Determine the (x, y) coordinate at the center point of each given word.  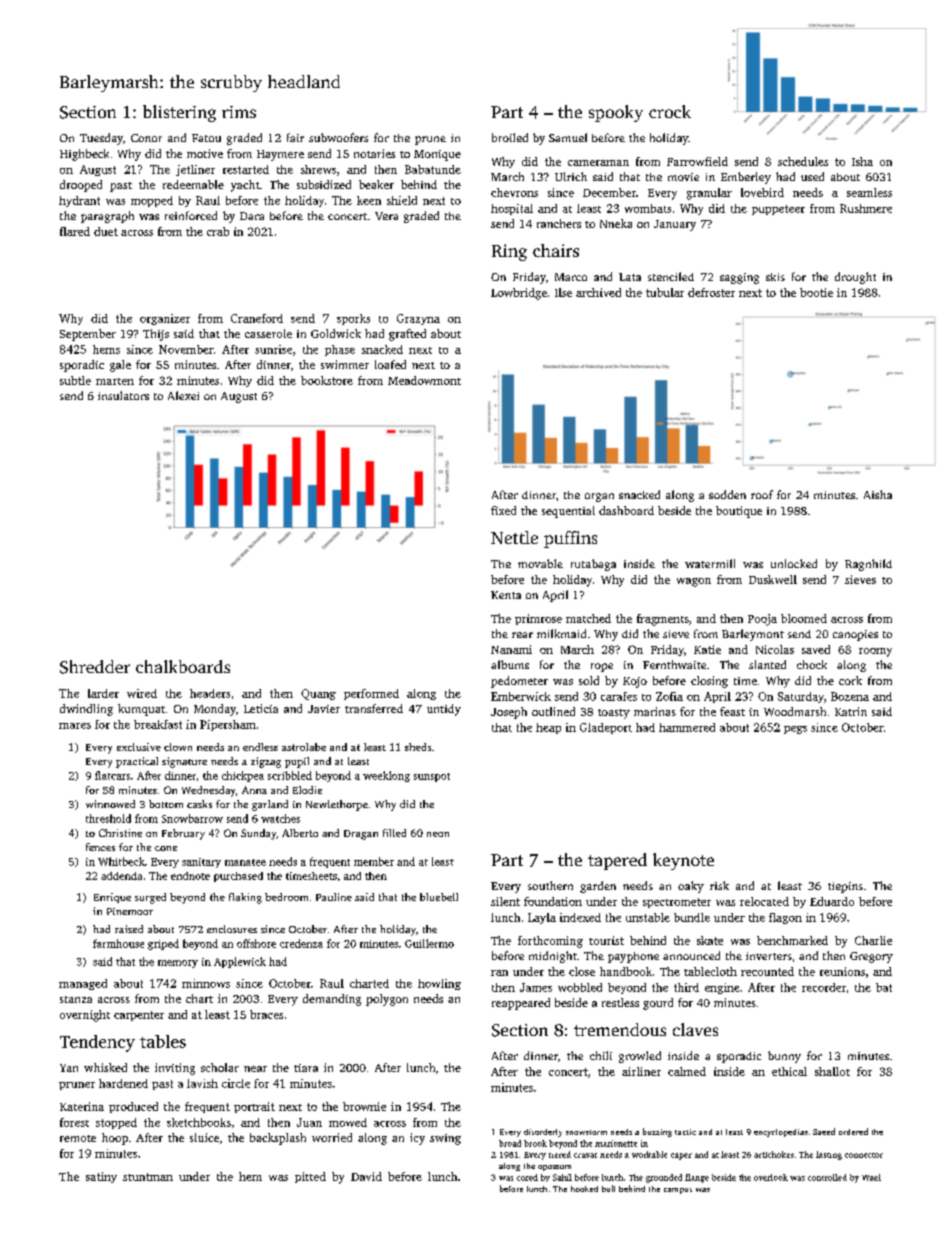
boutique (739, 512)
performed (371, 694)
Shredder (95, 667)
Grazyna (418, 319)
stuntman (148, 1177)
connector (864, 1155)
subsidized (324, 184)
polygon (387, 1000)
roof (762, 494)
